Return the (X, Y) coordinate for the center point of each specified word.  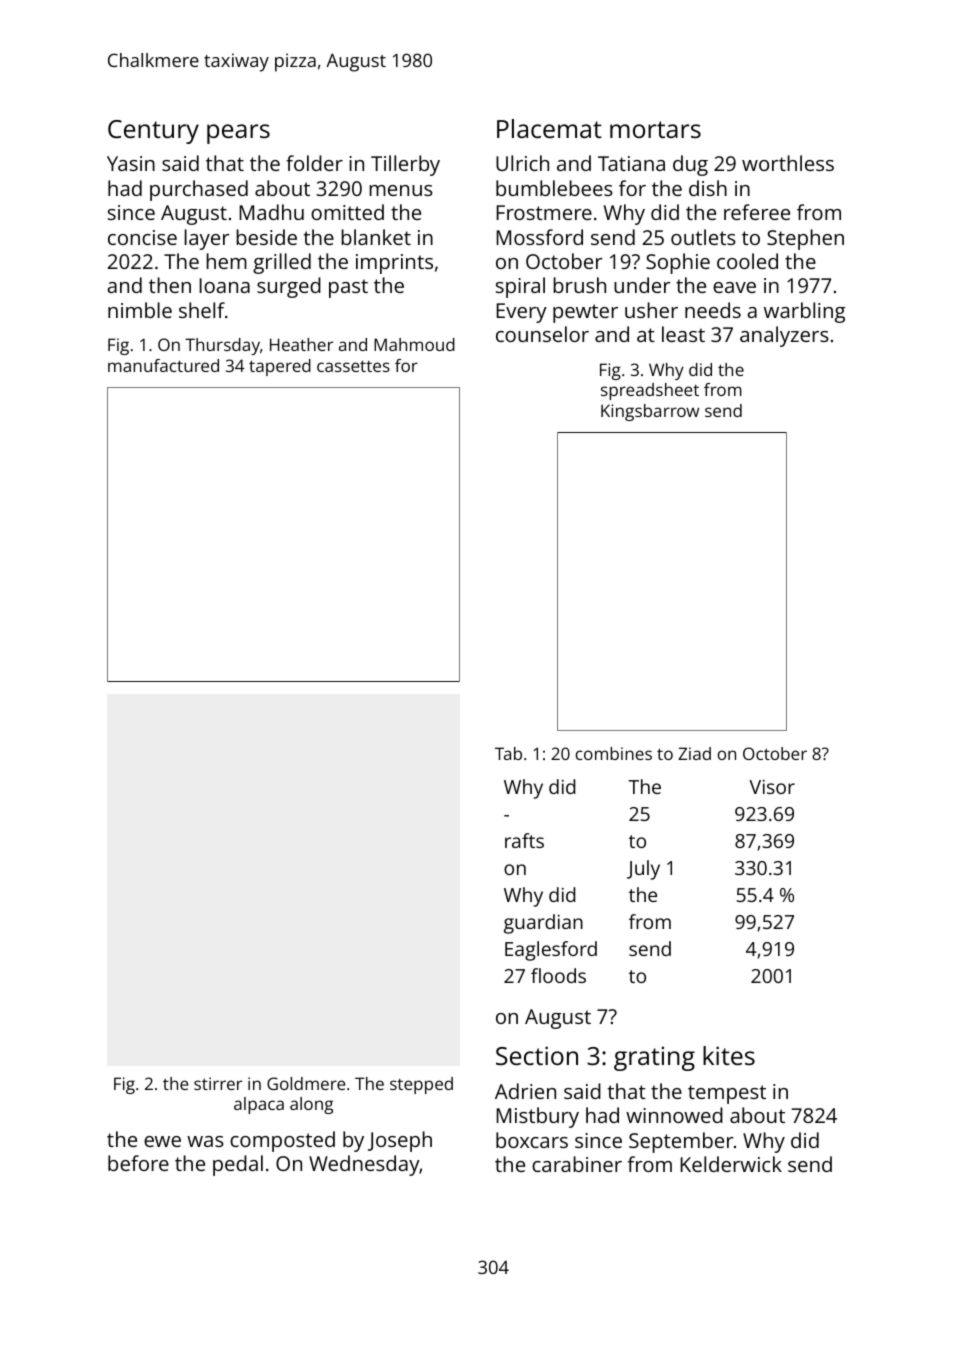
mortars (655, 129)
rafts (524, 840)
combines (613, 753)
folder (314, 163)
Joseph (400, 1141)
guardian (543, 924)
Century (153, 132)
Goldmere (306, 1083)
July (643, 870)
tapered (280, 367)
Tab (508, 753)
